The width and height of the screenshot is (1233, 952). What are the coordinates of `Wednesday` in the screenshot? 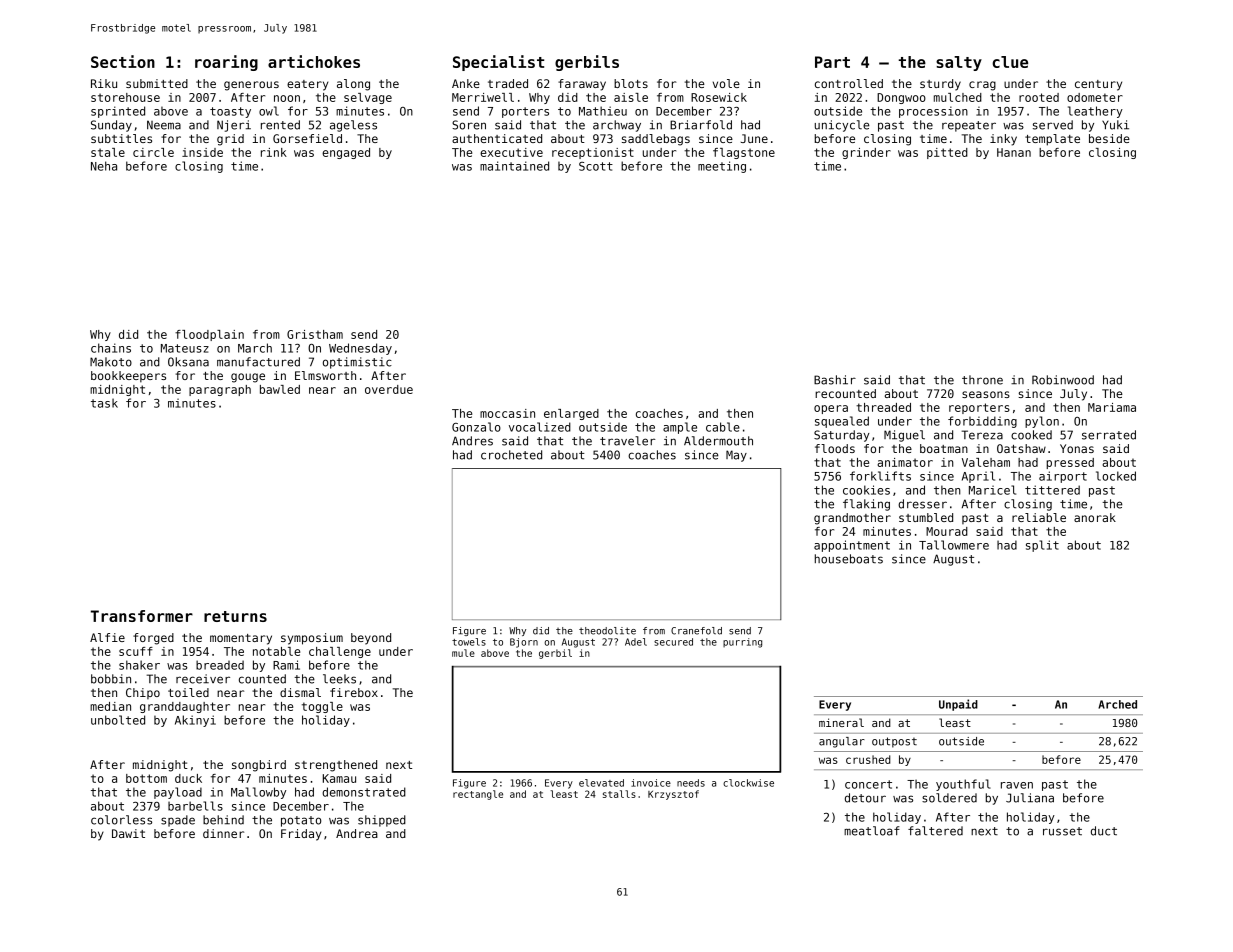 It's located at (360, 349).
